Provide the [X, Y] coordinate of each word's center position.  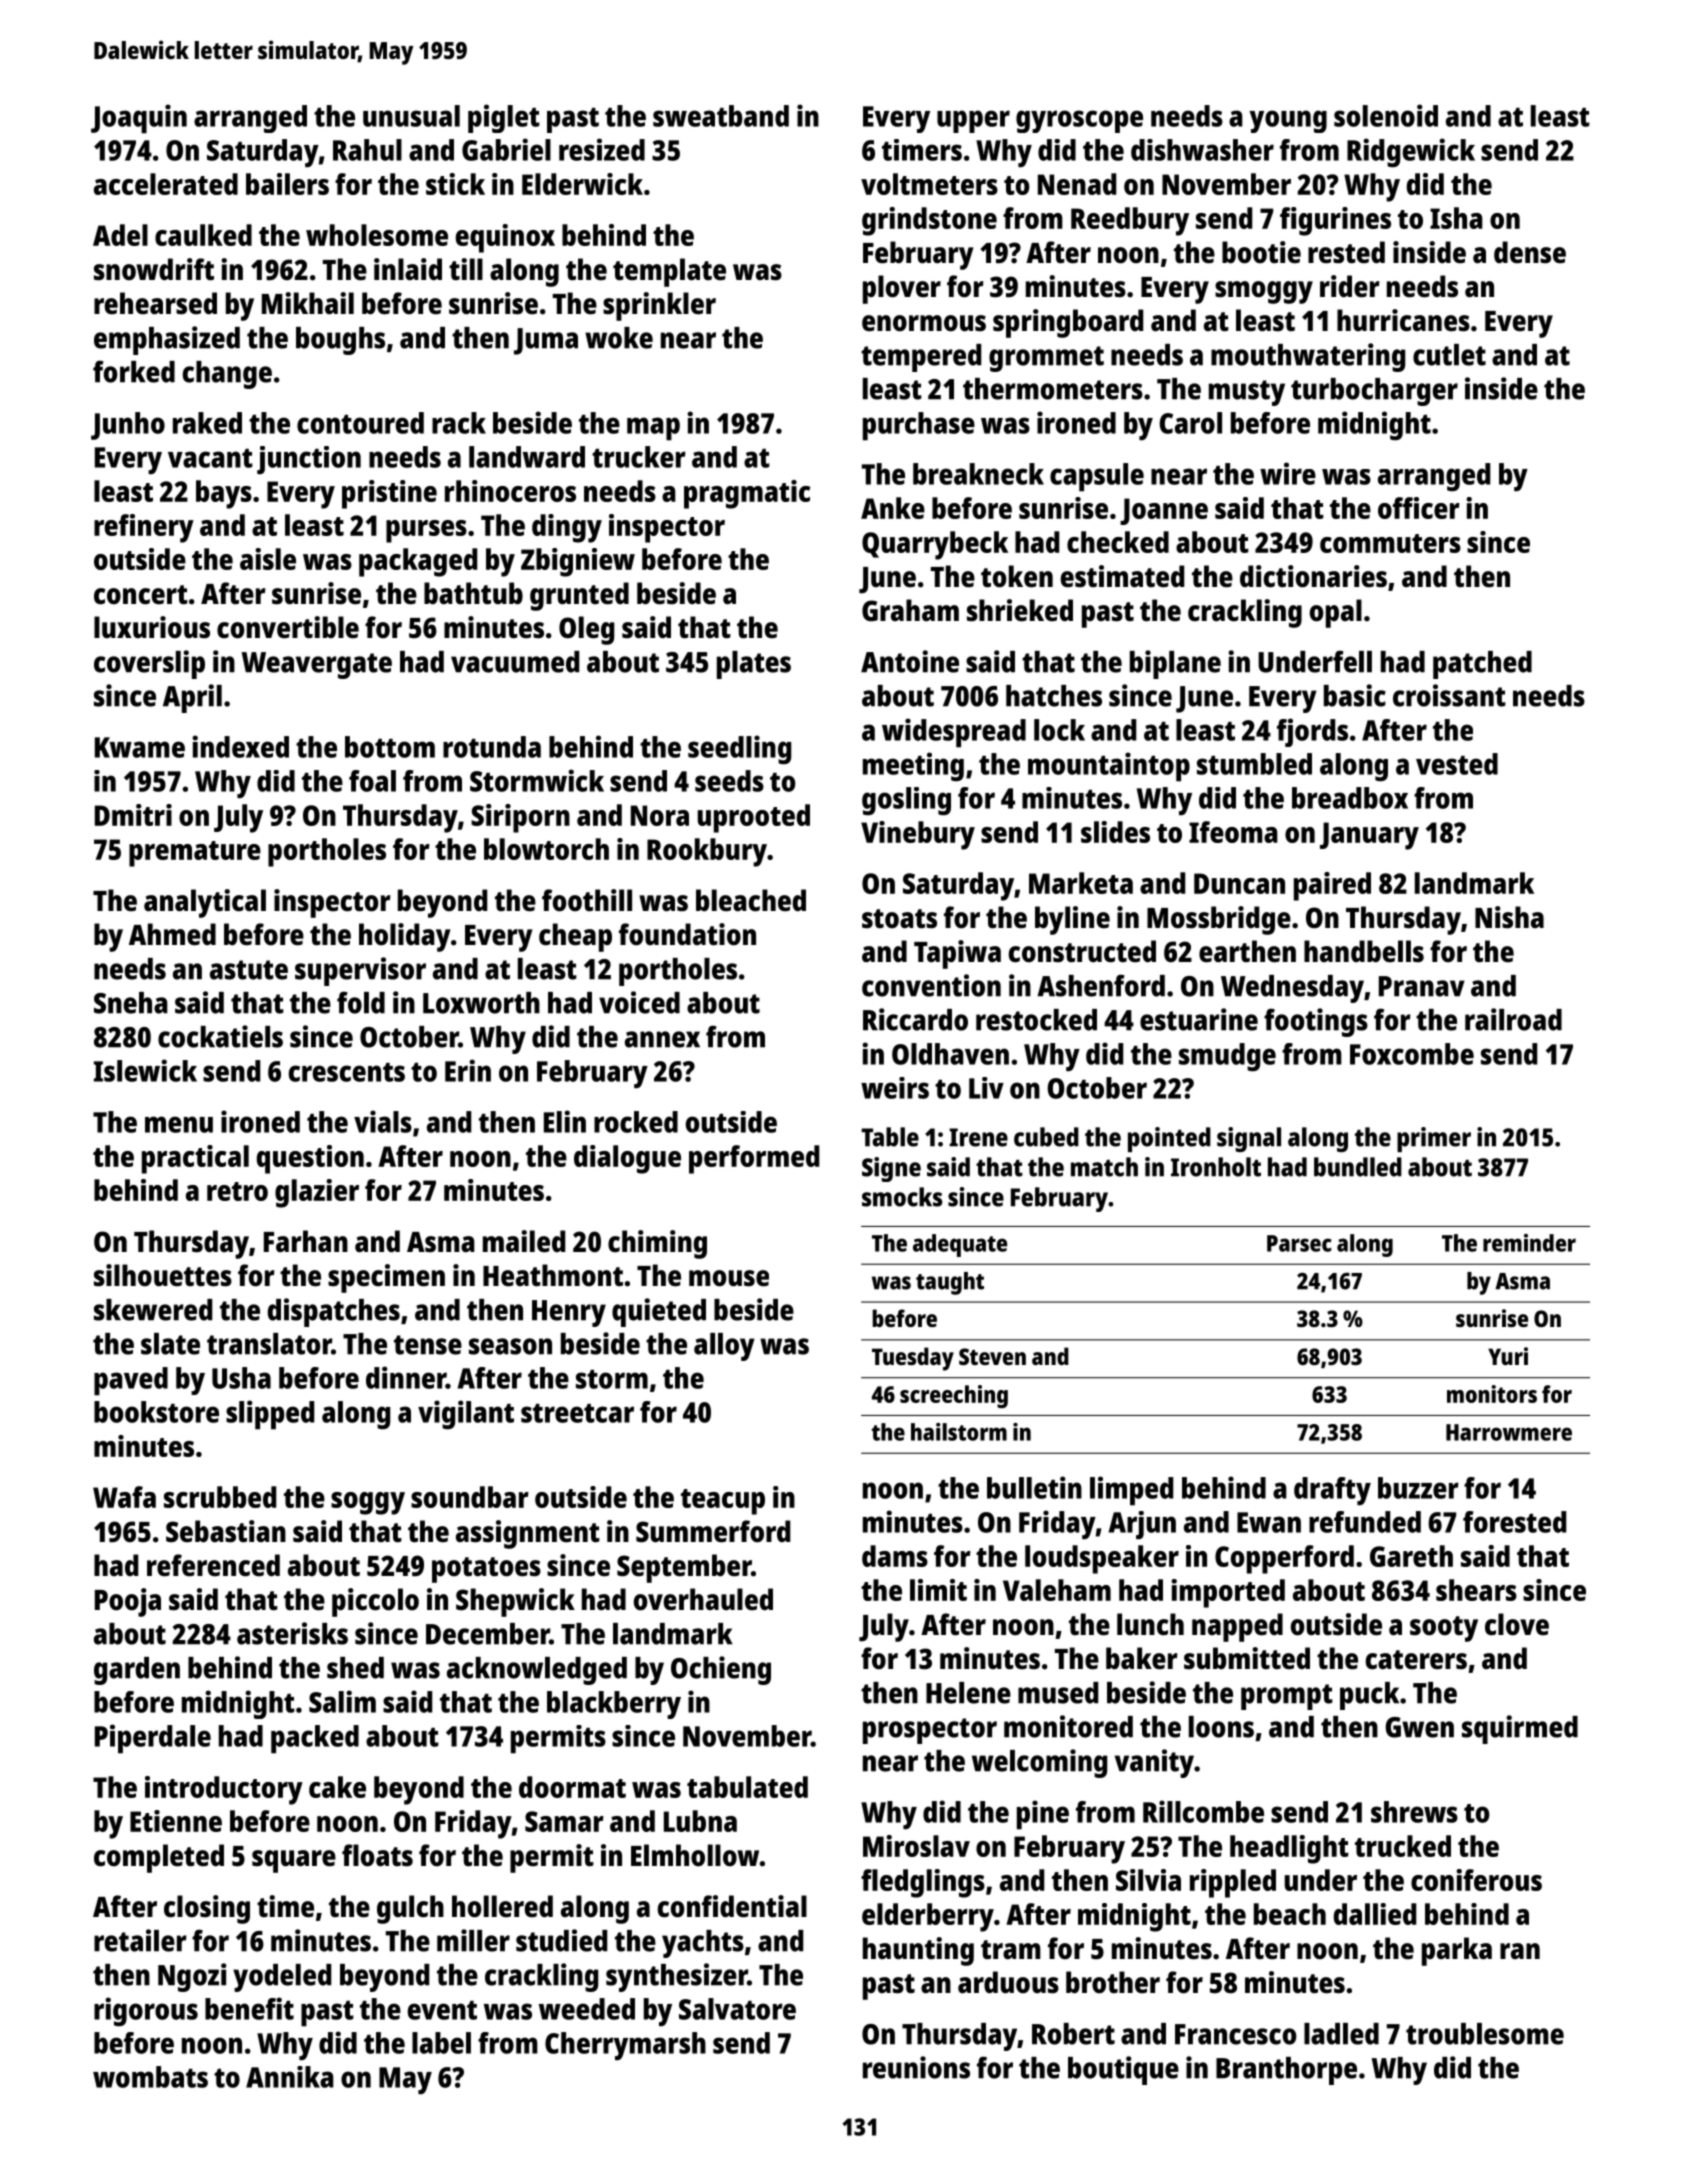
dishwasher [1202, 150]
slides [1115, 832]
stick [455, 184]
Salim [342, 1701]
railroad [1513, 1019]
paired [1332, 886]
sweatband [721, 116]
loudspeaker [1102, 1559]
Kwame [140, 747]
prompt [1287, 1697]
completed [159, 1858]
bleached [751, 900]
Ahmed [172, 934]
